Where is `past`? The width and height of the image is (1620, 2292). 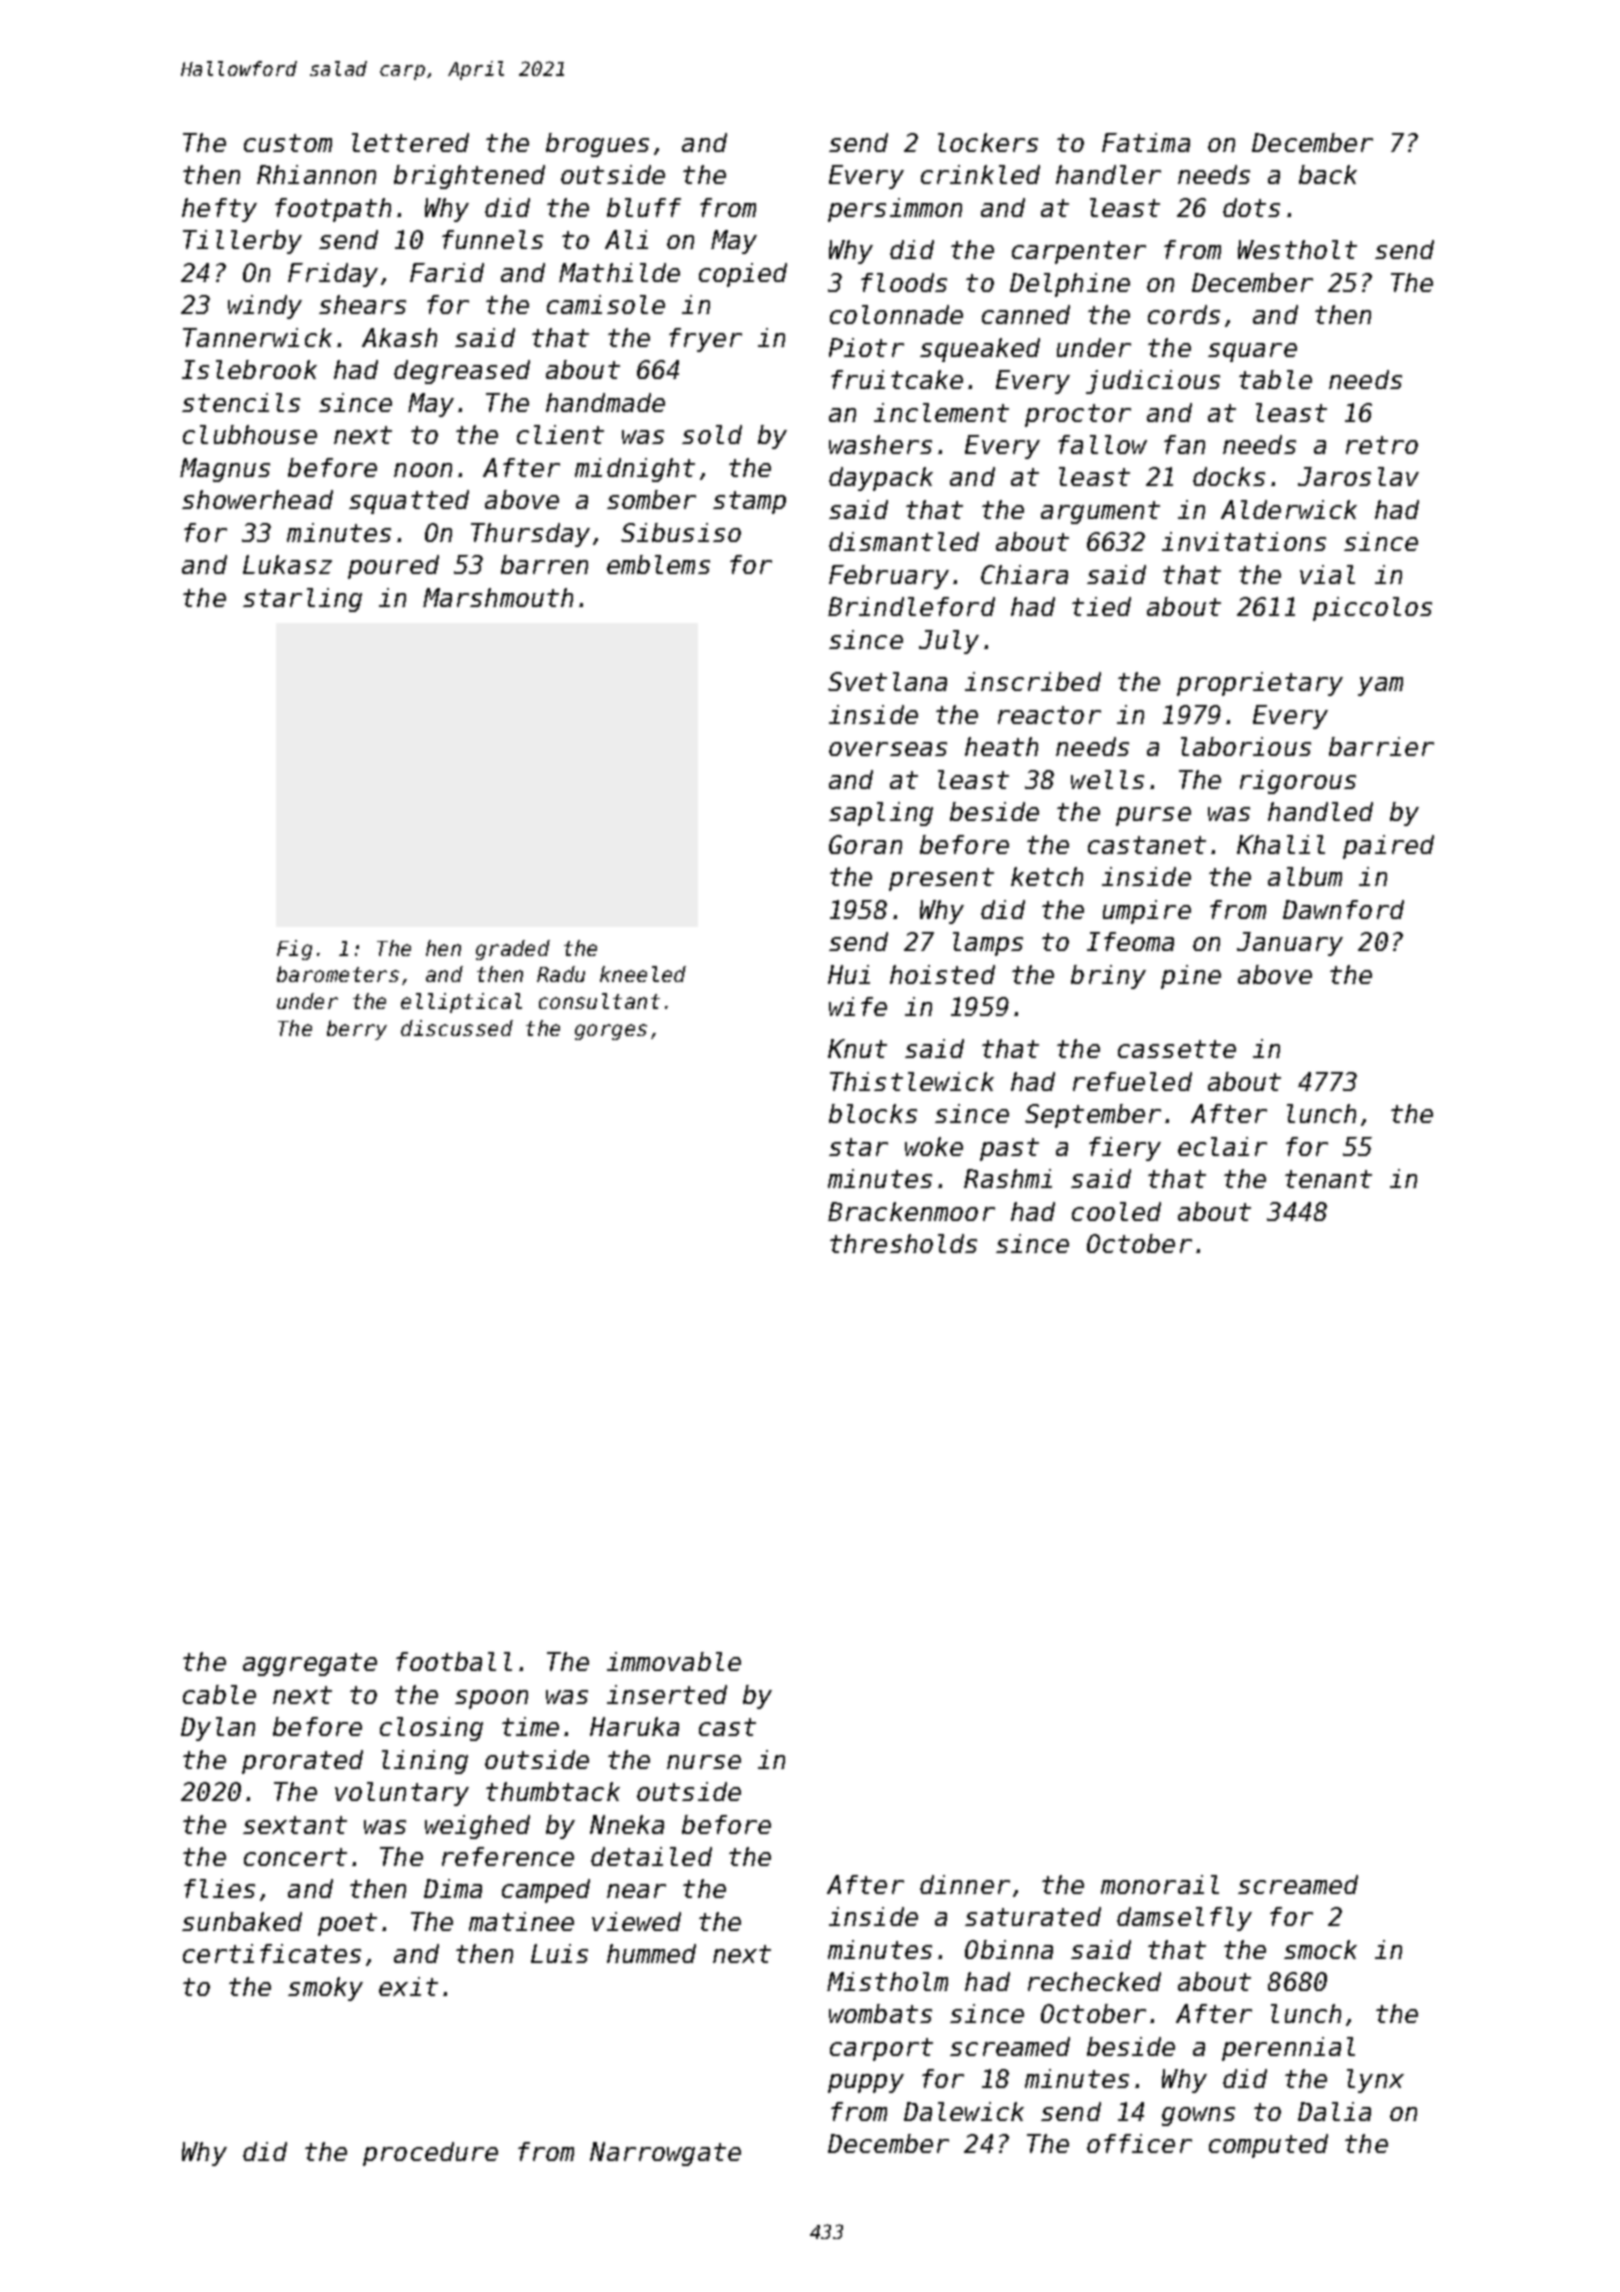
past is located at coordinates (1009, 1149).
